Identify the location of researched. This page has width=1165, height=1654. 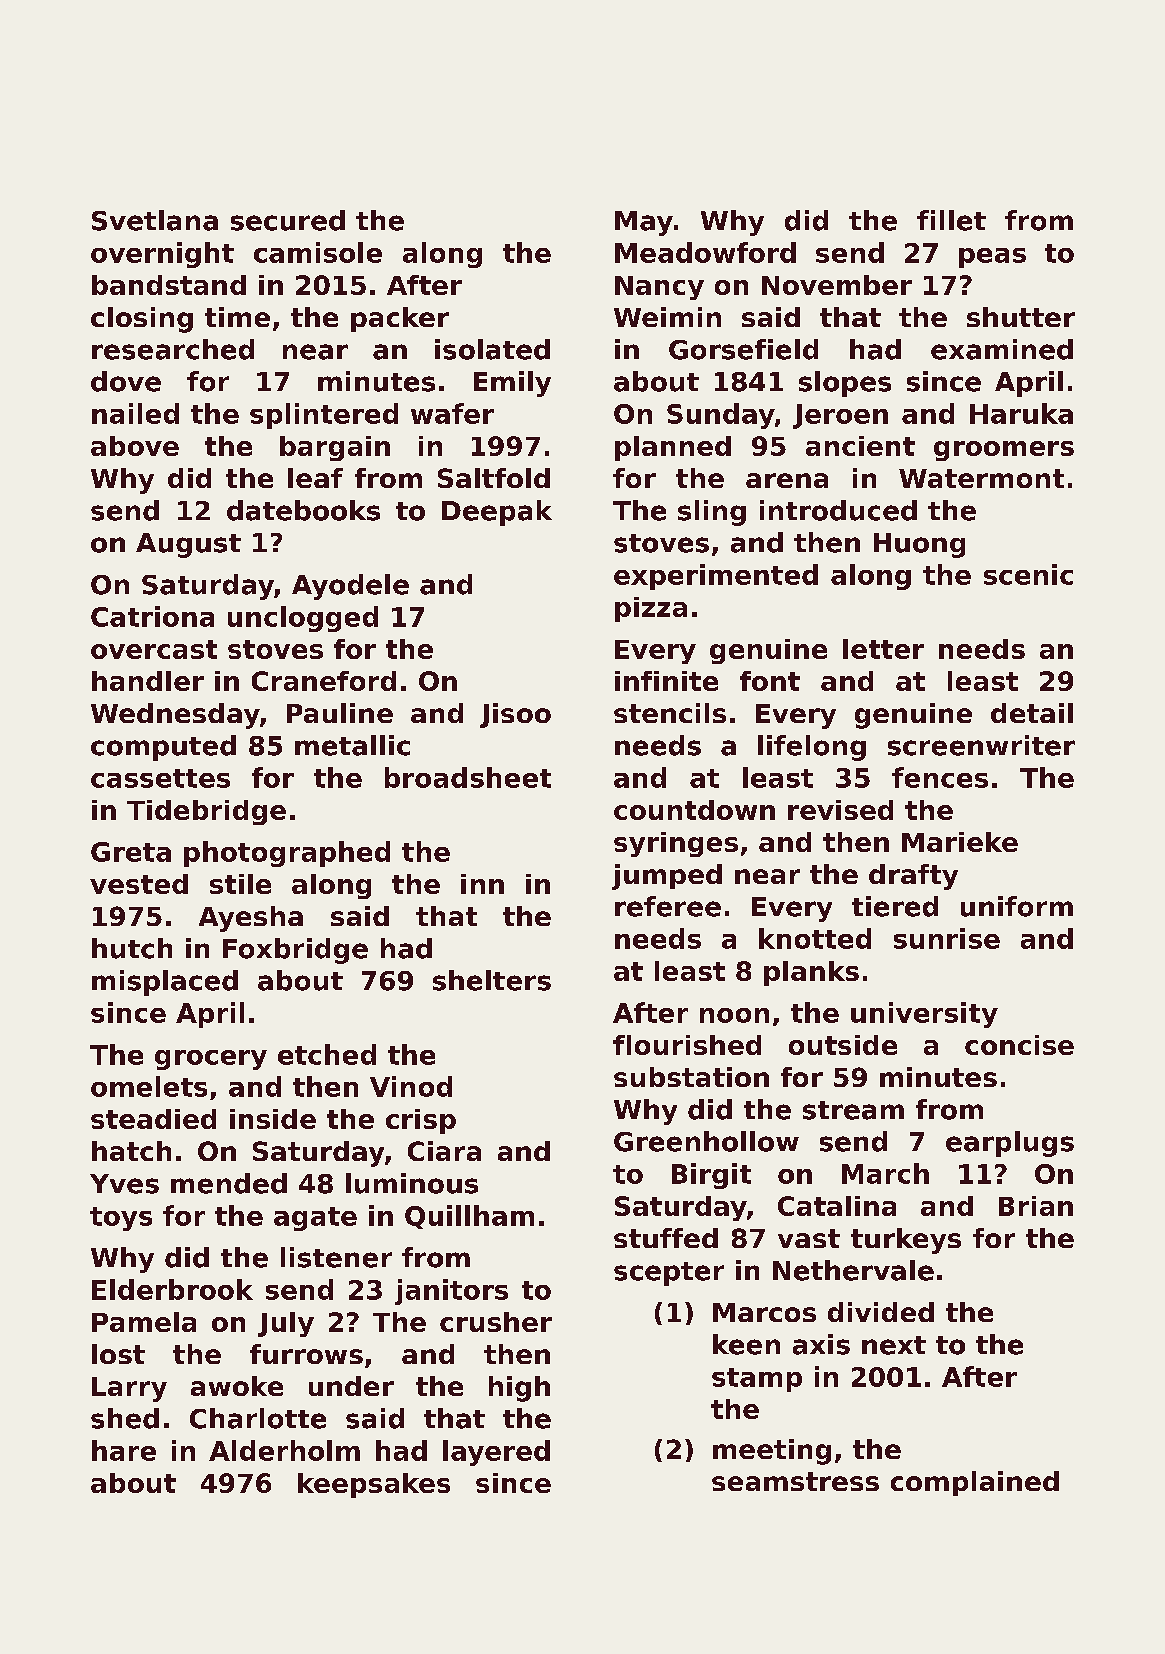
(173, 349).
